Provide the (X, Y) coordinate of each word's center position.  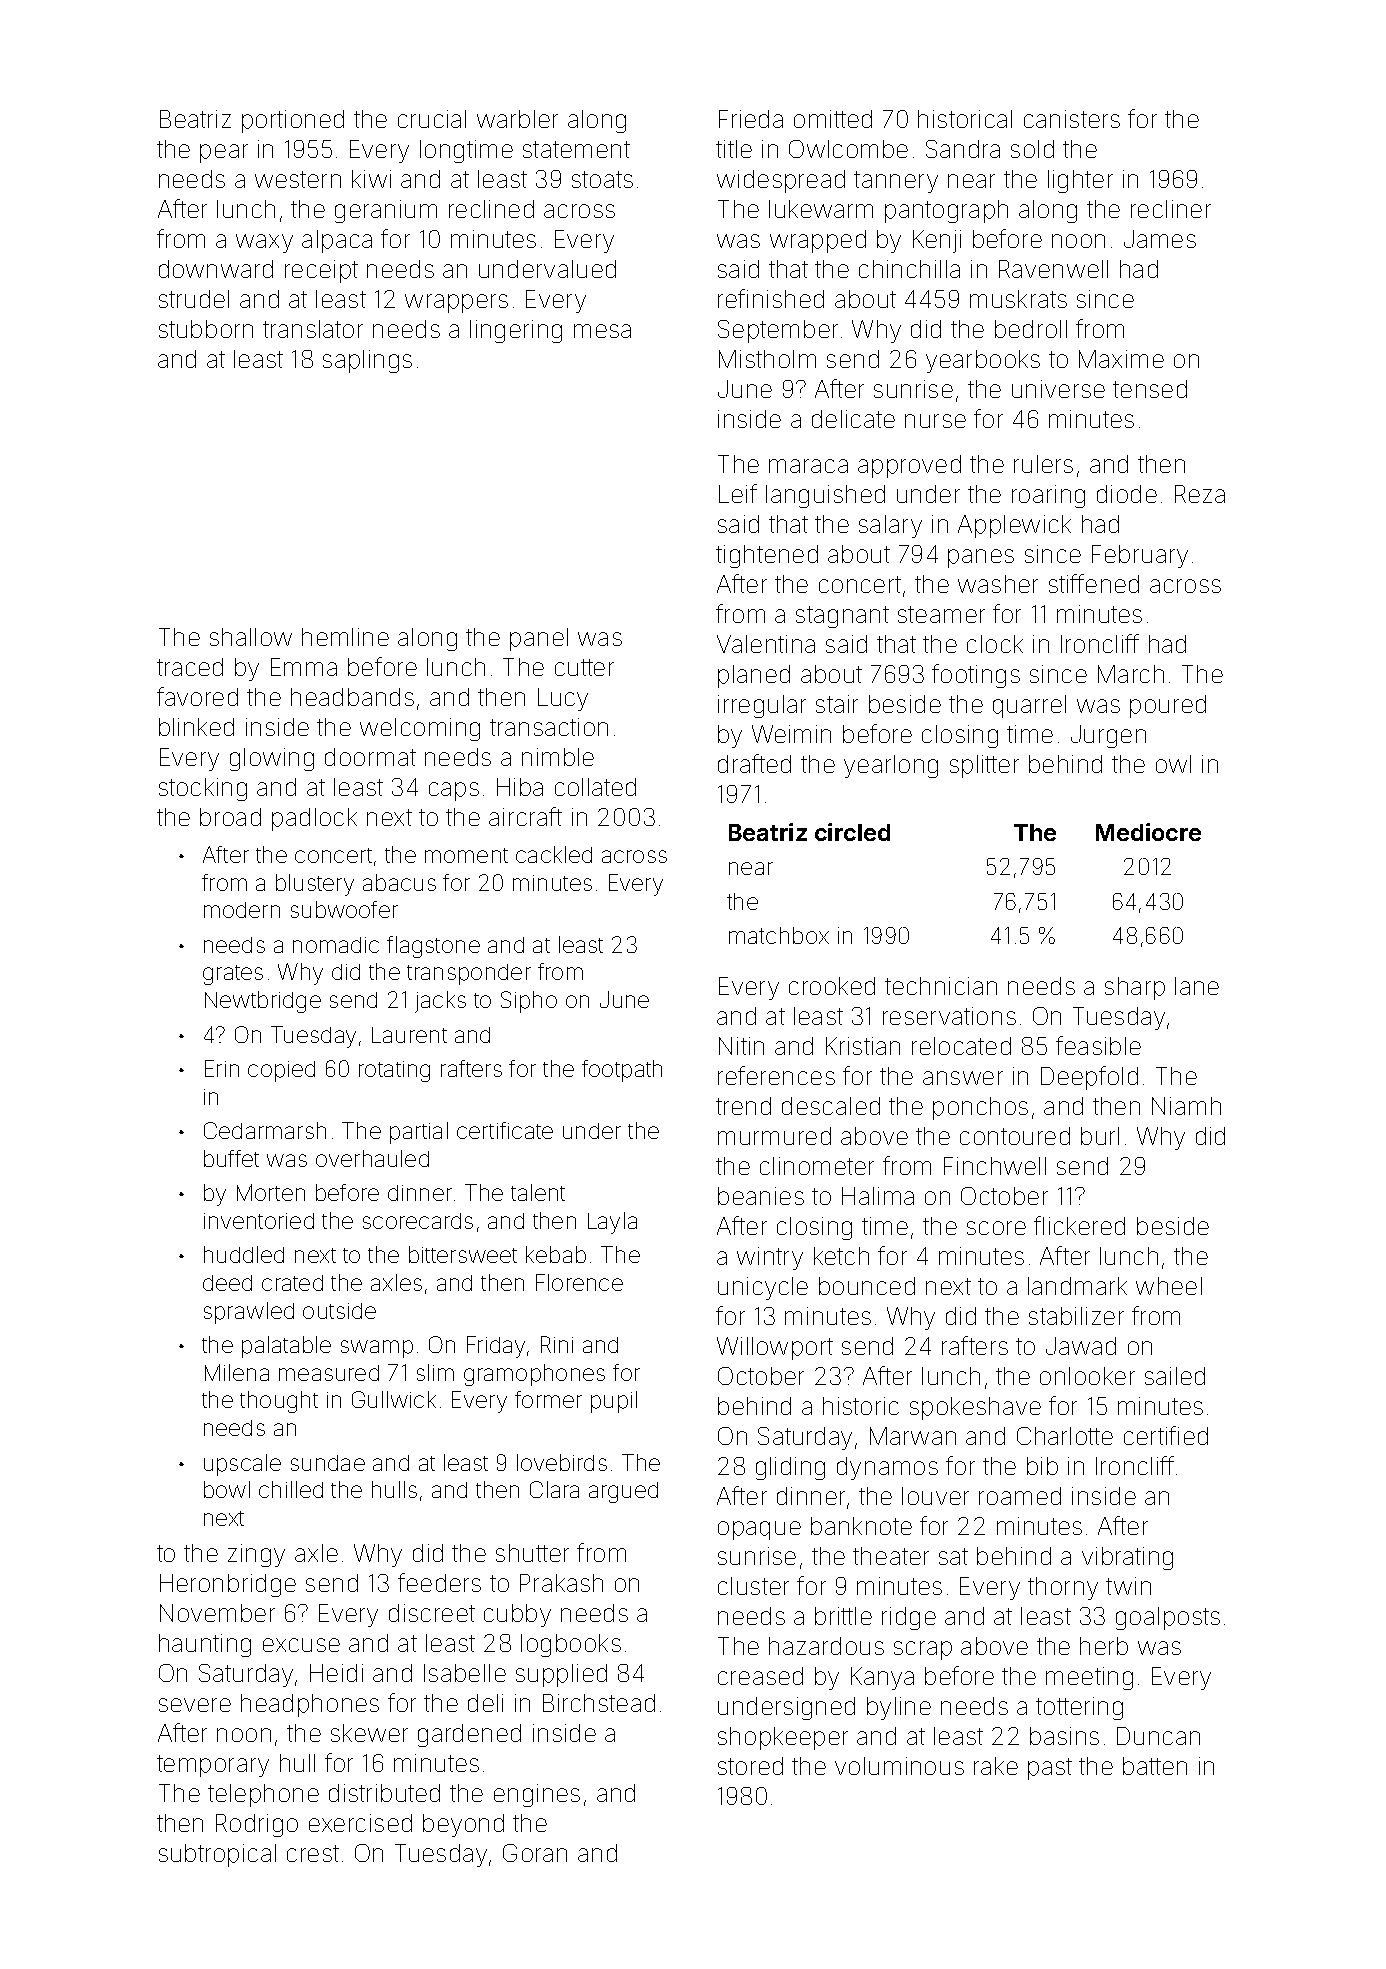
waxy (264, 243)
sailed (1175, 1376)
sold (1032, 149)
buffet (231, 1158)
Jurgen (1108, 736)
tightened (767, 556)
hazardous (826, 1646)
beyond (463, 1825)
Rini (557, 1344)
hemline (345, 637)
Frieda (751, 119)
